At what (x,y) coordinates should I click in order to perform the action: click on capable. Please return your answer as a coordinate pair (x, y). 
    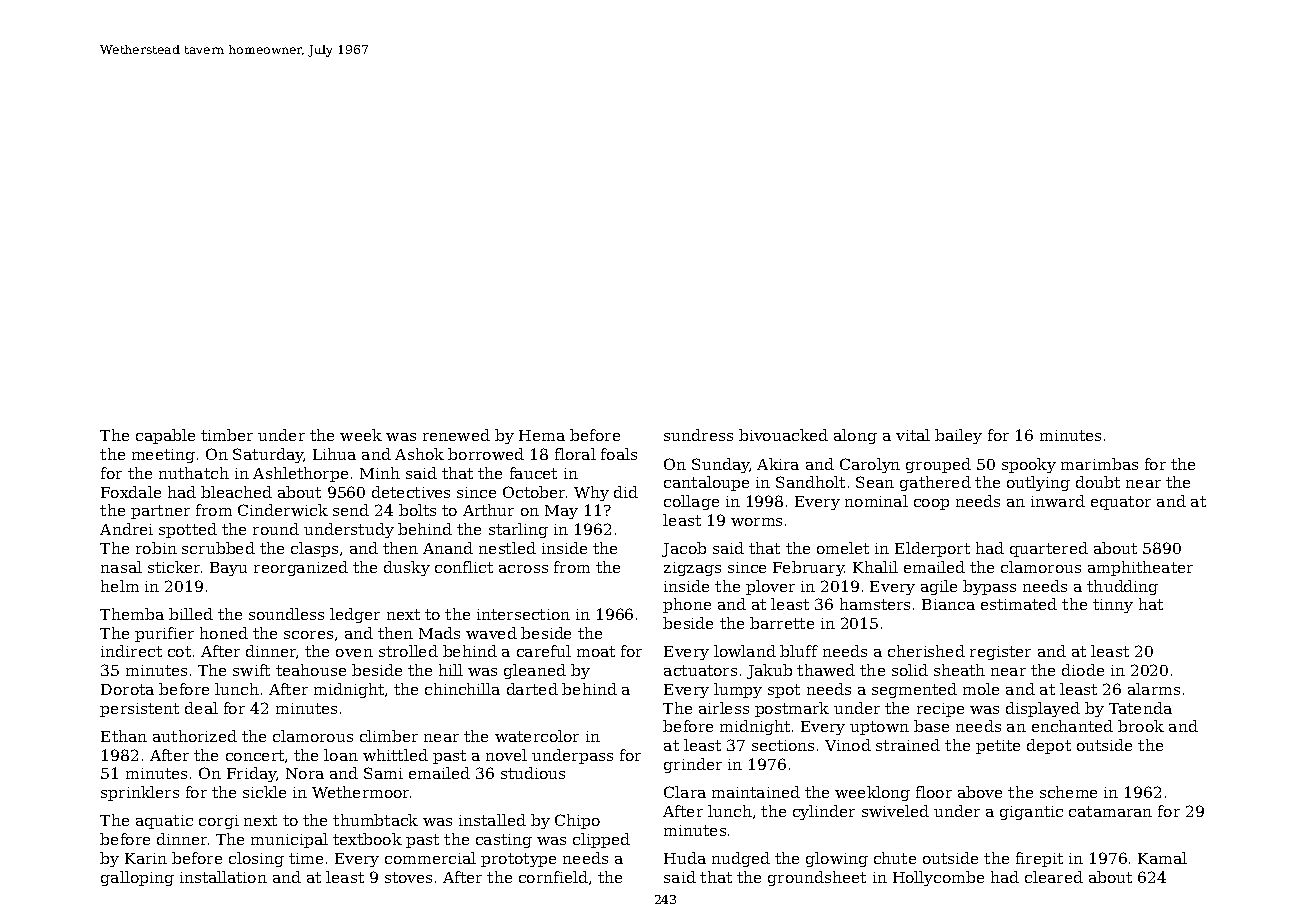
    Looking at the image, I should click on (165, 436).
